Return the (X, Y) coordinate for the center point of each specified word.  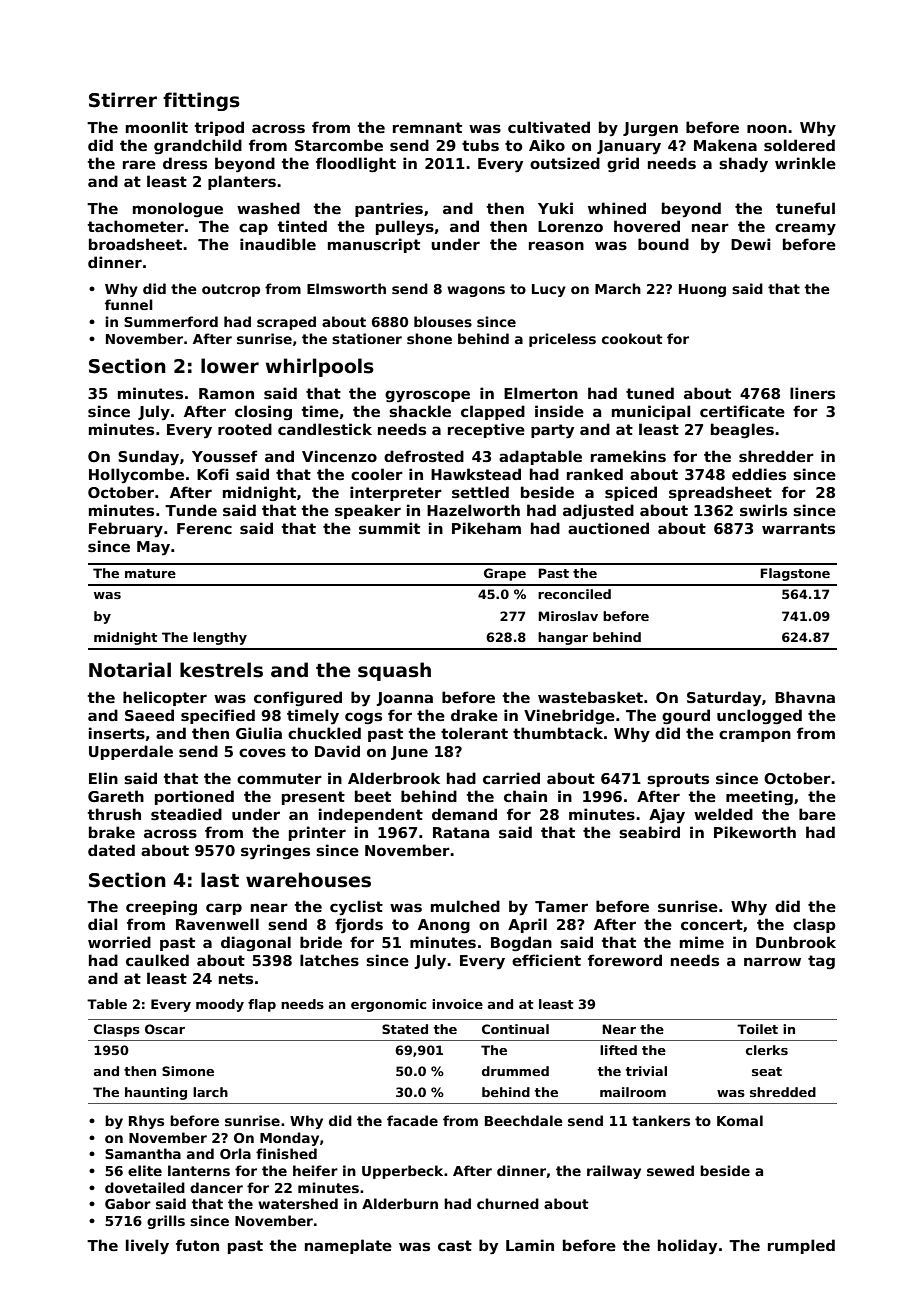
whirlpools (320, 367)
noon (767, 128)
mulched (465, 906)
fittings (201, 101)
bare (817, 814)
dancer (216, 1187)
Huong (702, 290)
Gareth (116, 796)
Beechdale (524, 1120)
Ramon (226, 393)
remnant (427, 127)
